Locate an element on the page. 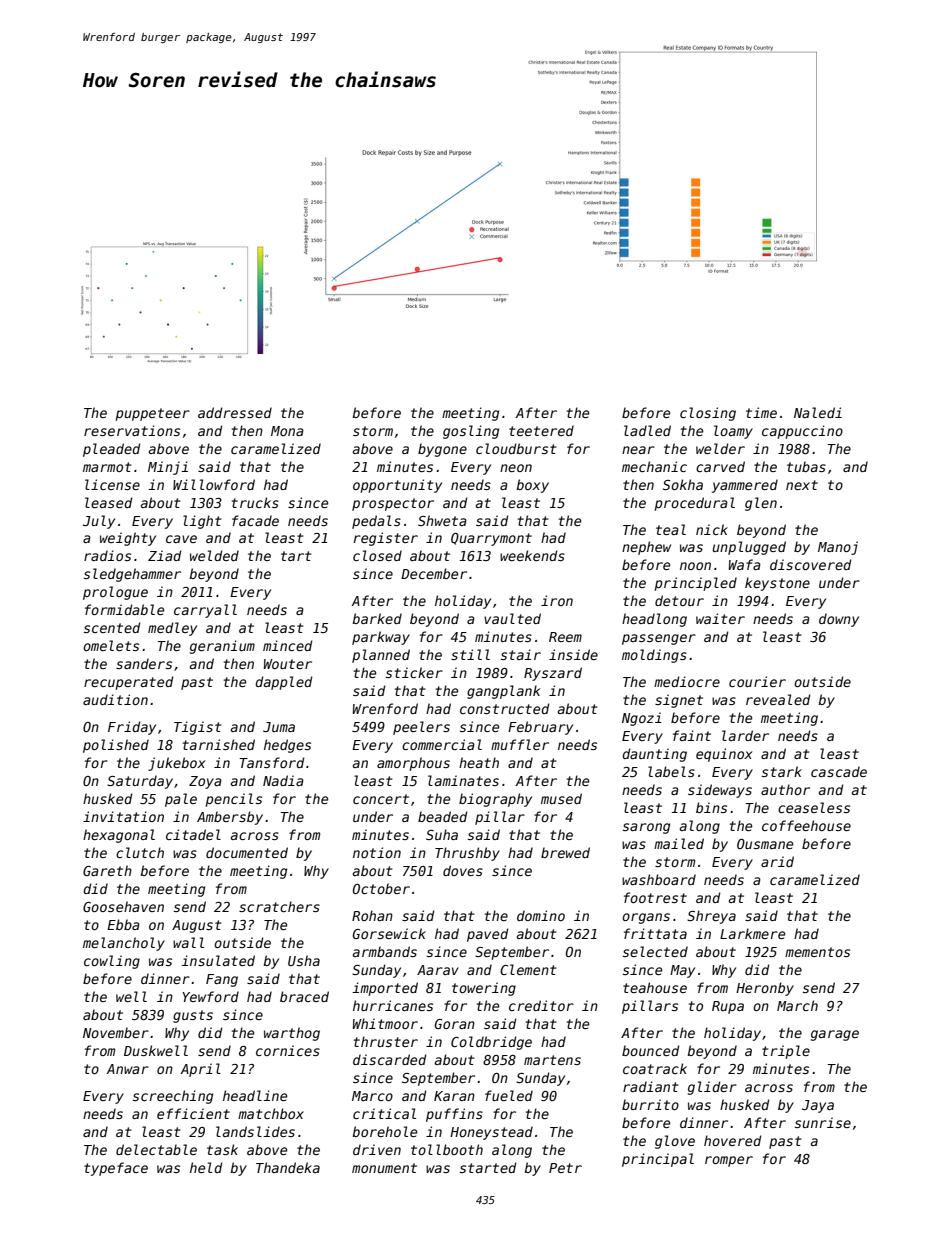 The width and height of the document is (952, 1233). register is located at coordinates (386, 539).
